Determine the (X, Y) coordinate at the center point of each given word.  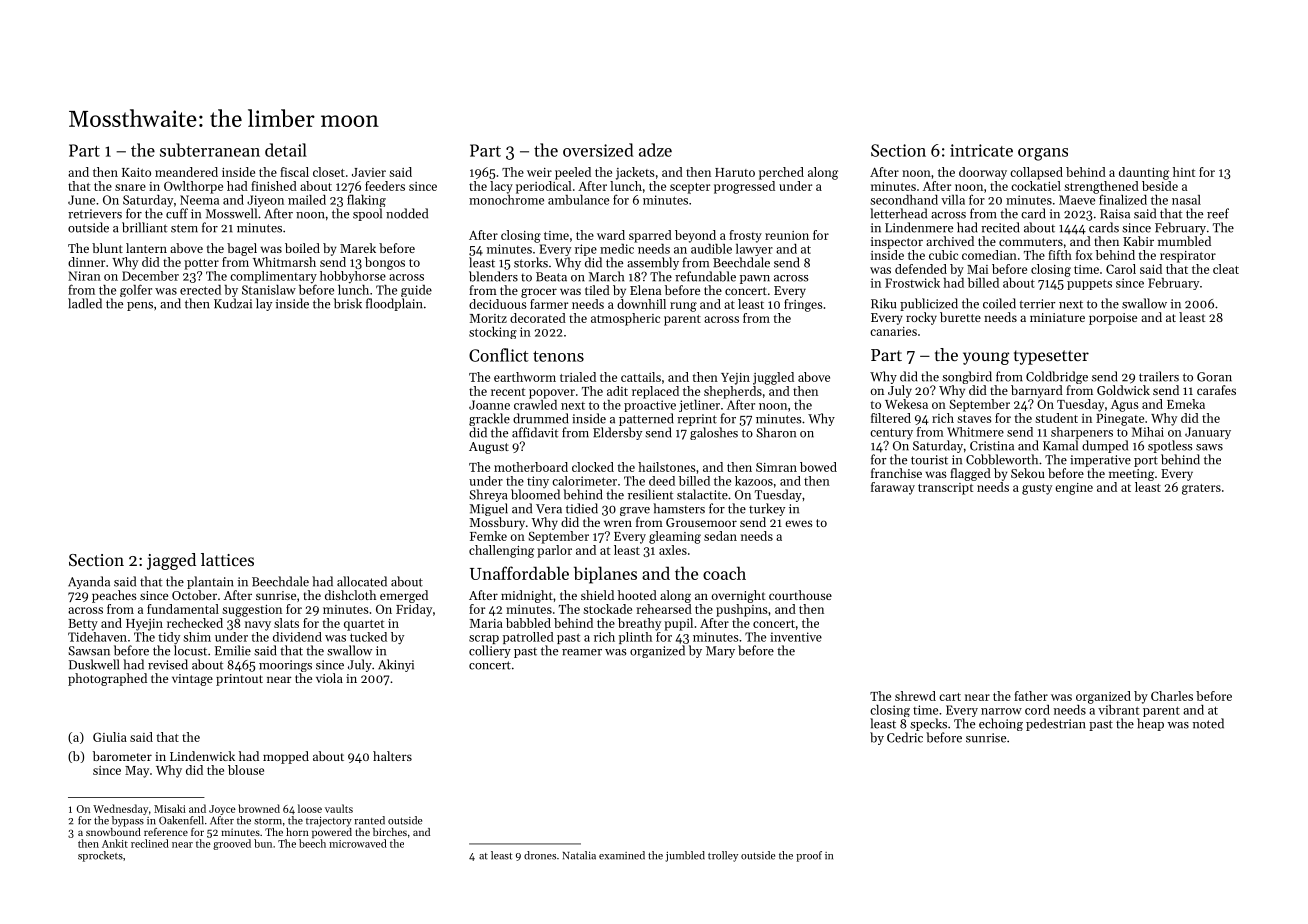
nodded (407, 213)
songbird (967, 377)
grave (635, 511)
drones (540, 855)
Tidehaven (97, 637)
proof (809, 856)
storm (268, 821)
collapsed (1036, 173)
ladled (85, 303)
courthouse (800, 595)
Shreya (488, 495)
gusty (1037, 489)
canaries (893, 331)
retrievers (95, 214)
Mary (720, 652)
